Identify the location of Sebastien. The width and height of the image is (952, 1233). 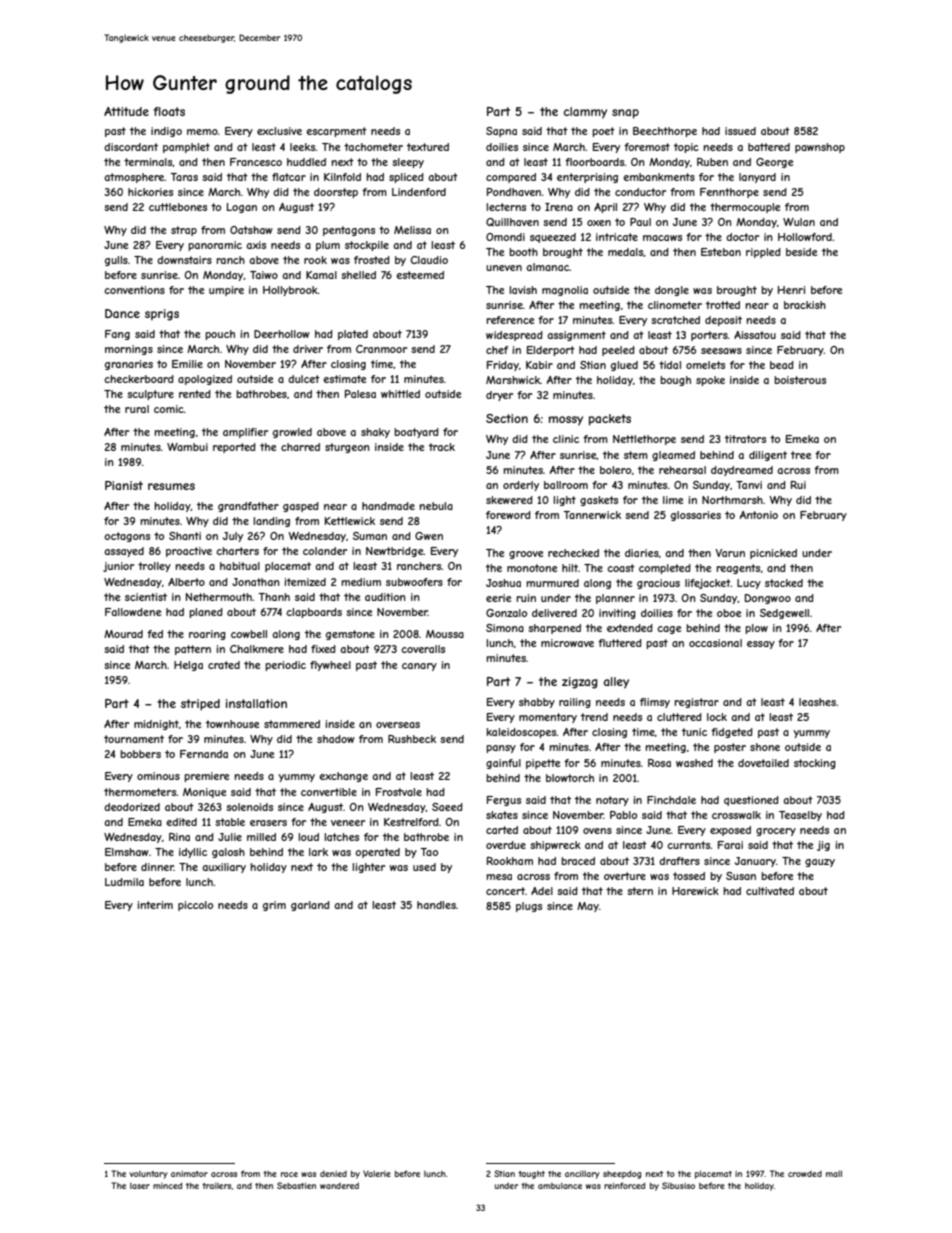
(296, 1185).
